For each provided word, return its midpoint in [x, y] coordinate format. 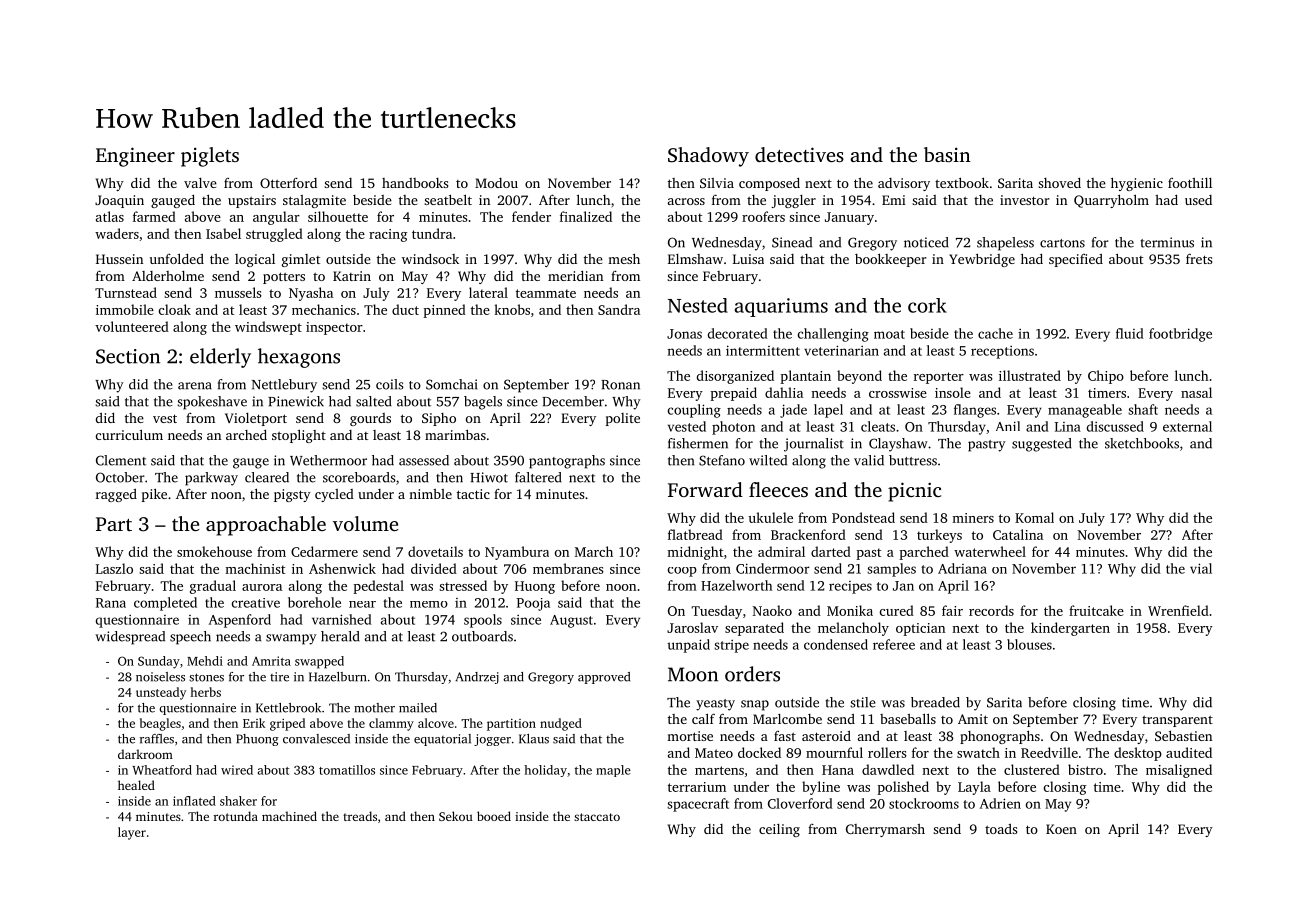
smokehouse [214, 551]
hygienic [1137, 184]
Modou [496, 183]
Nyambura [517, 553]
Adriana [962, 568]
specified [1076, 260]
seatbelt [448, 199]
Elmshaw [695, 259]
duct [405, 309]
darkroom [145, 754]
